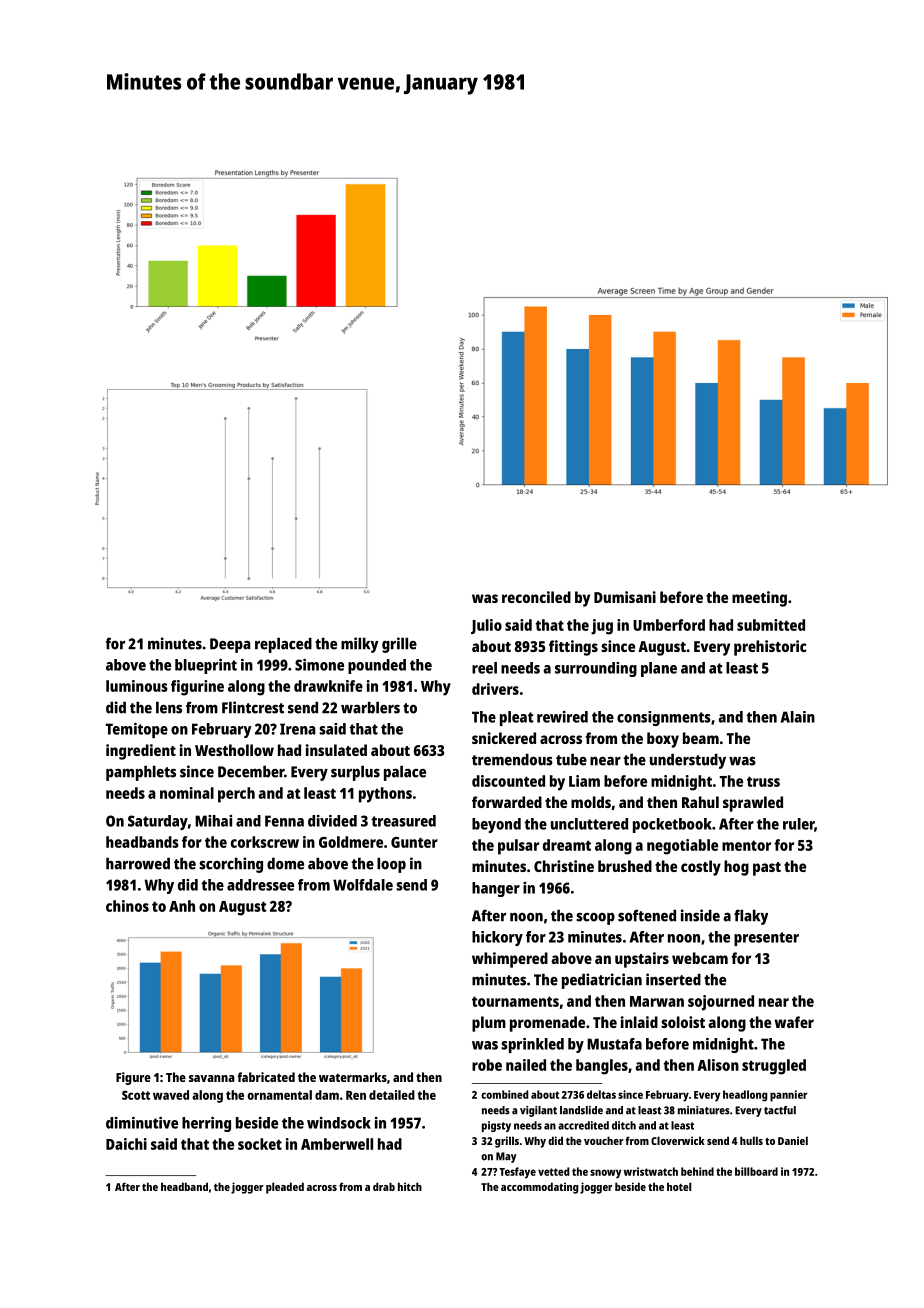 This image has width=924, height=1308. What do you see at coordinates (672, 825) in the image?
I see `pocketbook` at bounding box center [672, 825].
